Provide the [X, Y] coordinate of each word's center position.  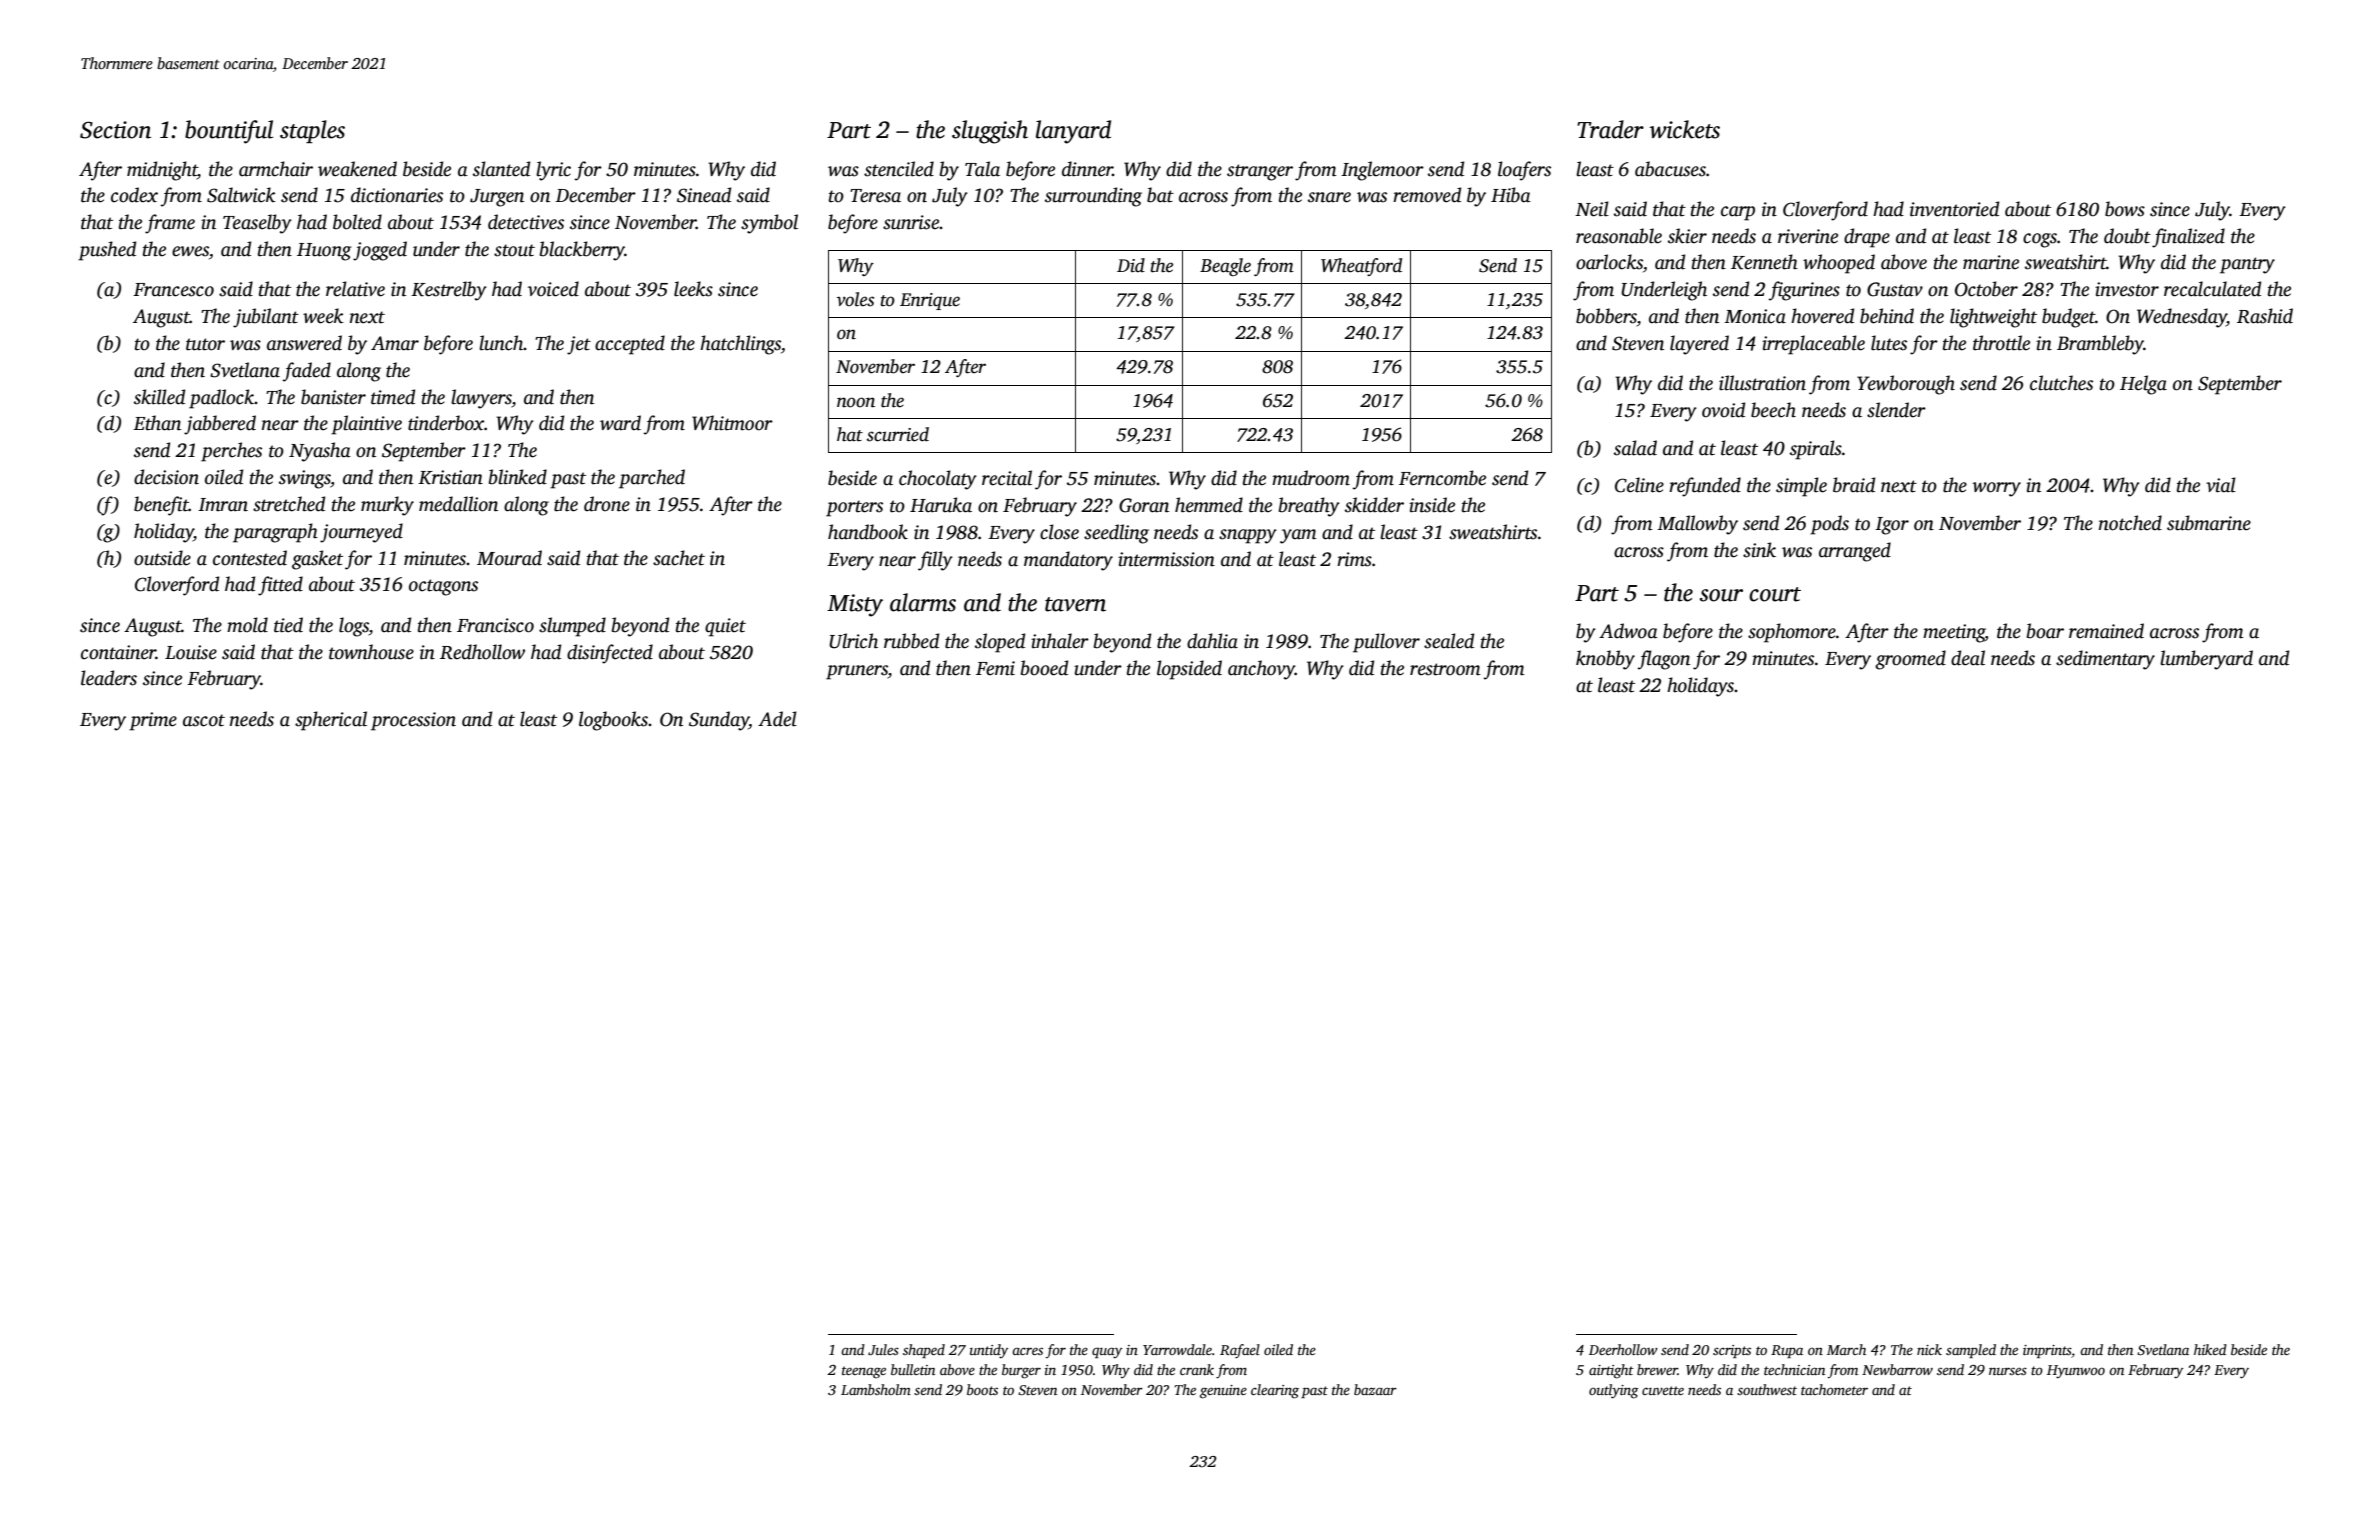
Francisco [495, 625]
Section [115, 130]
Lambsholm [876, 1389]
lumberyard [2206, 660]
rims [1354, 559]
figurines [1804, 291]
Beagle [1225, 267]
